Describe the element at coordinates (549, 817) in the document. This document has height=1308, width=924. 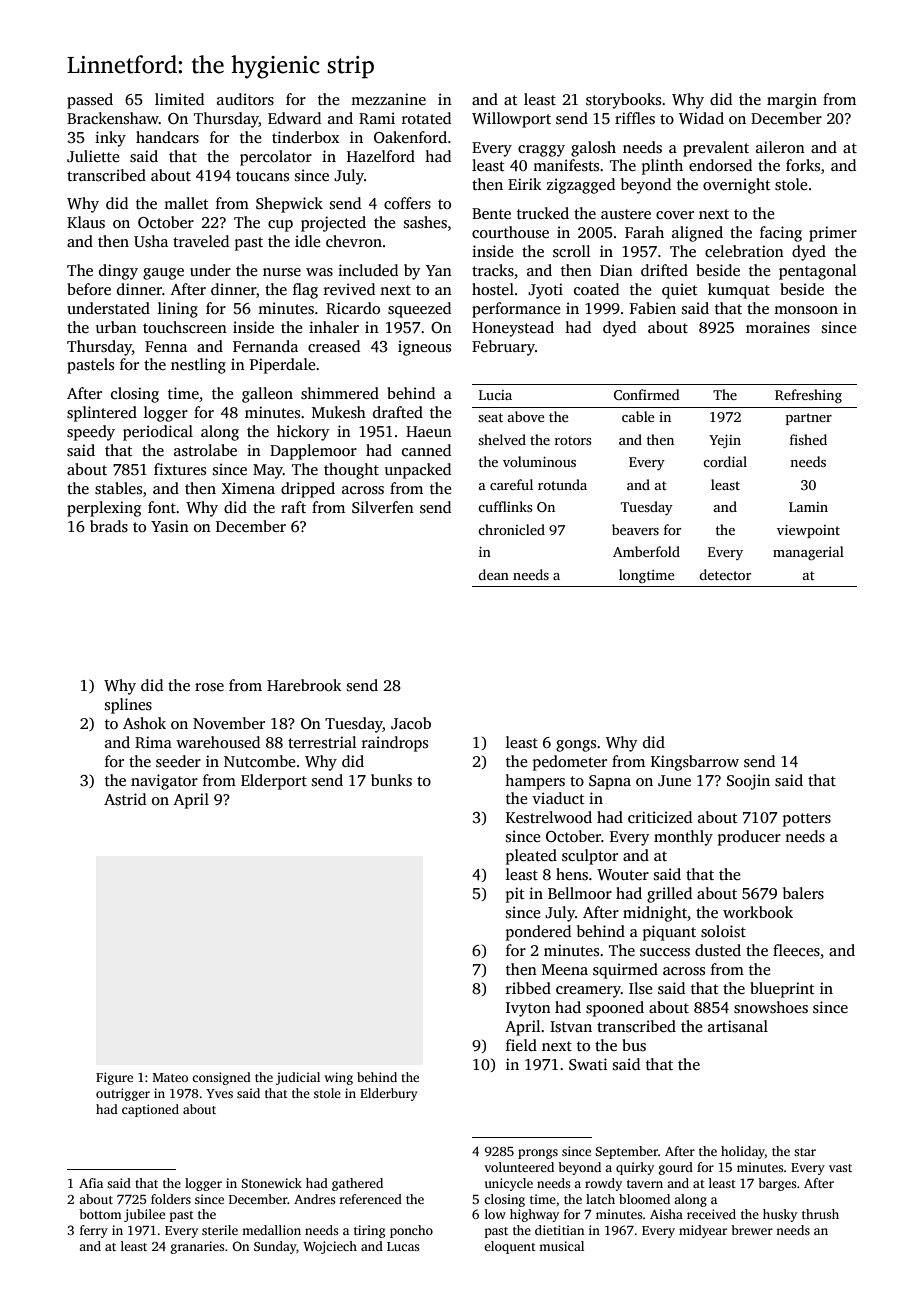
I see `Kestrelwood` at that location.
